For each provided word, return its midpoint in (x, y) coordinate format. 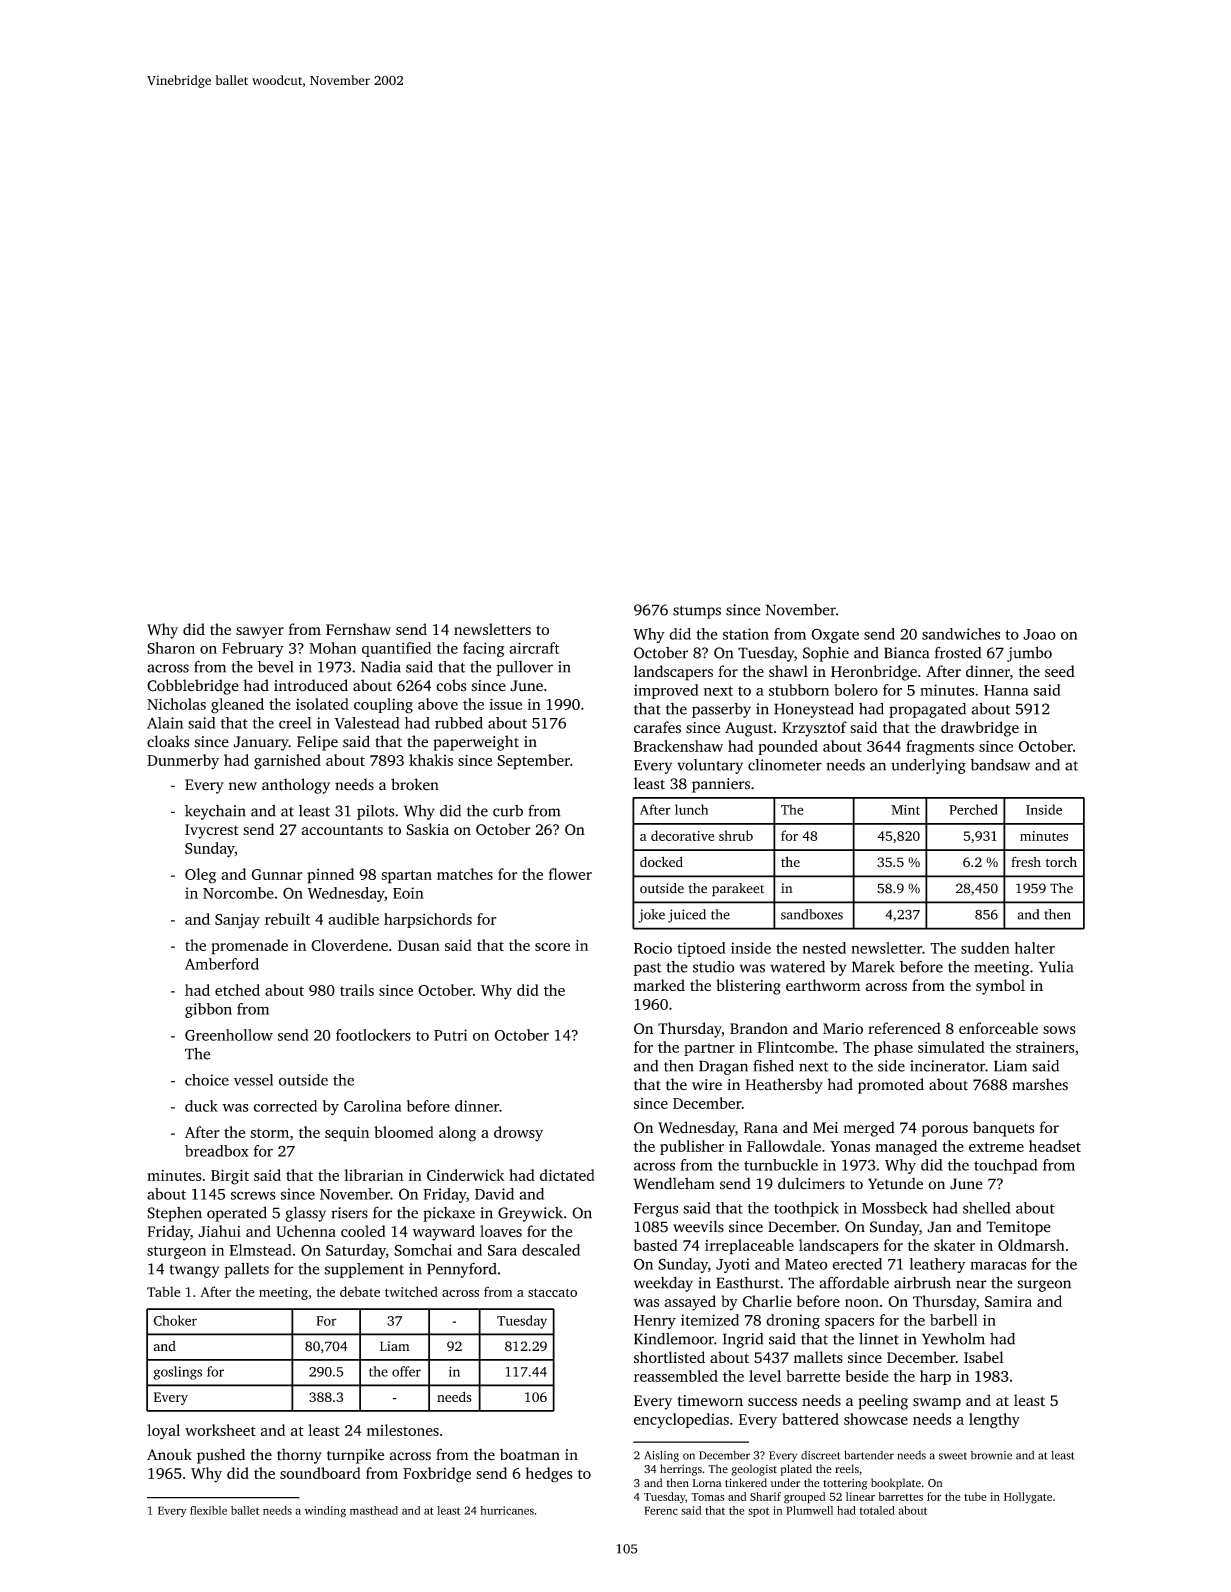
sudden (985, 948)
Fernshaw (358, 629)
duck (201, 1106)
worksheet (220, 1430)
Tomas (707, 1497)
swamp (937, 1404)
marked (659, 985)
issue (505, 704)
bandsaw (1000, 765)
